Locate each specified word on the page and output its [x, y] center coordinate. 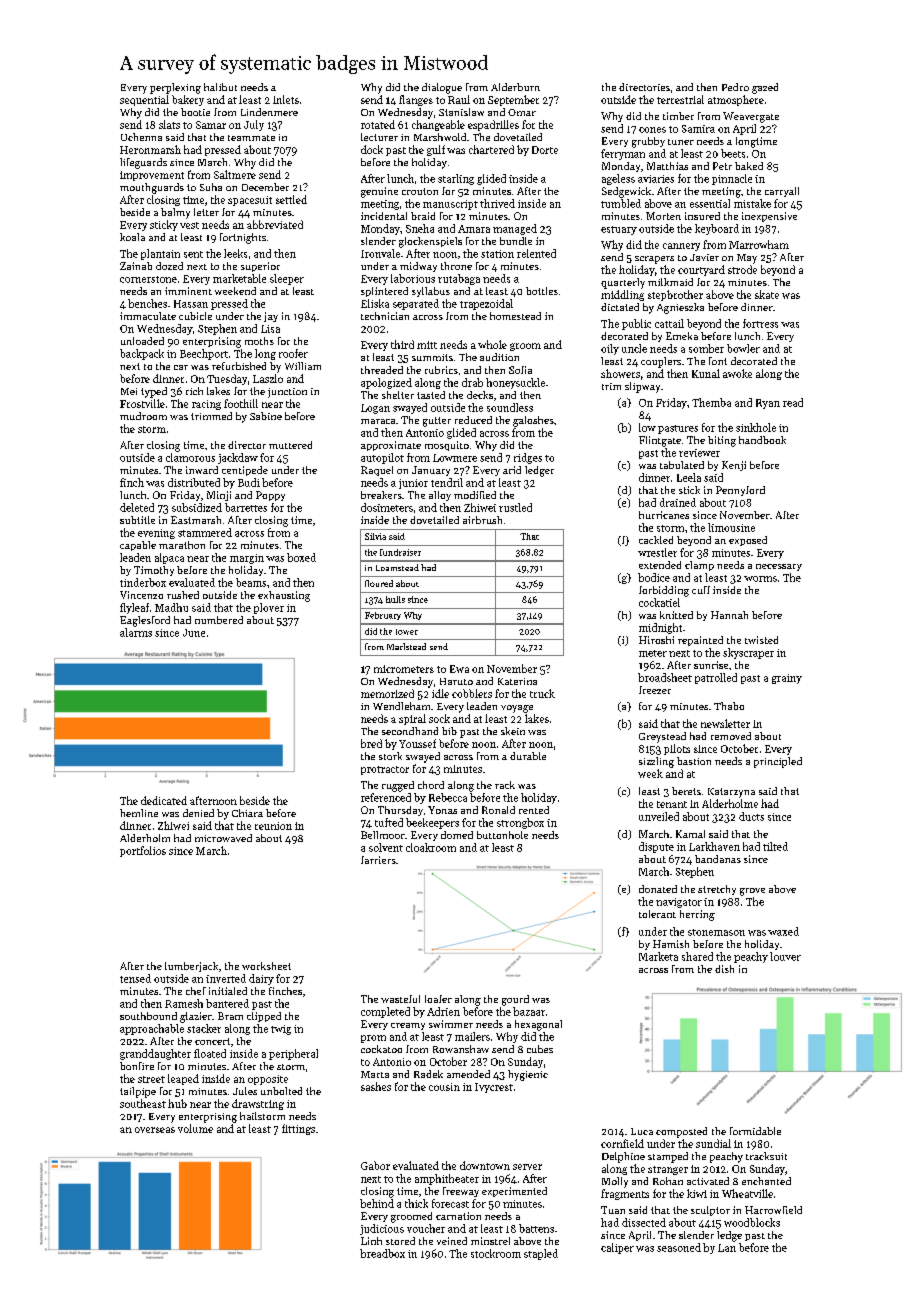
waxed [783, 931]
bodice [654, 577]
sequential [144, 100]
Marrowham [759, 244]
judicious [382, 1229]
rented [534, 810]
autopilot [382, 458]
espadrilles [493, 125]
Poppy [270, 496]
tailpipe [138, 1092]
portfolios [143, 851]
